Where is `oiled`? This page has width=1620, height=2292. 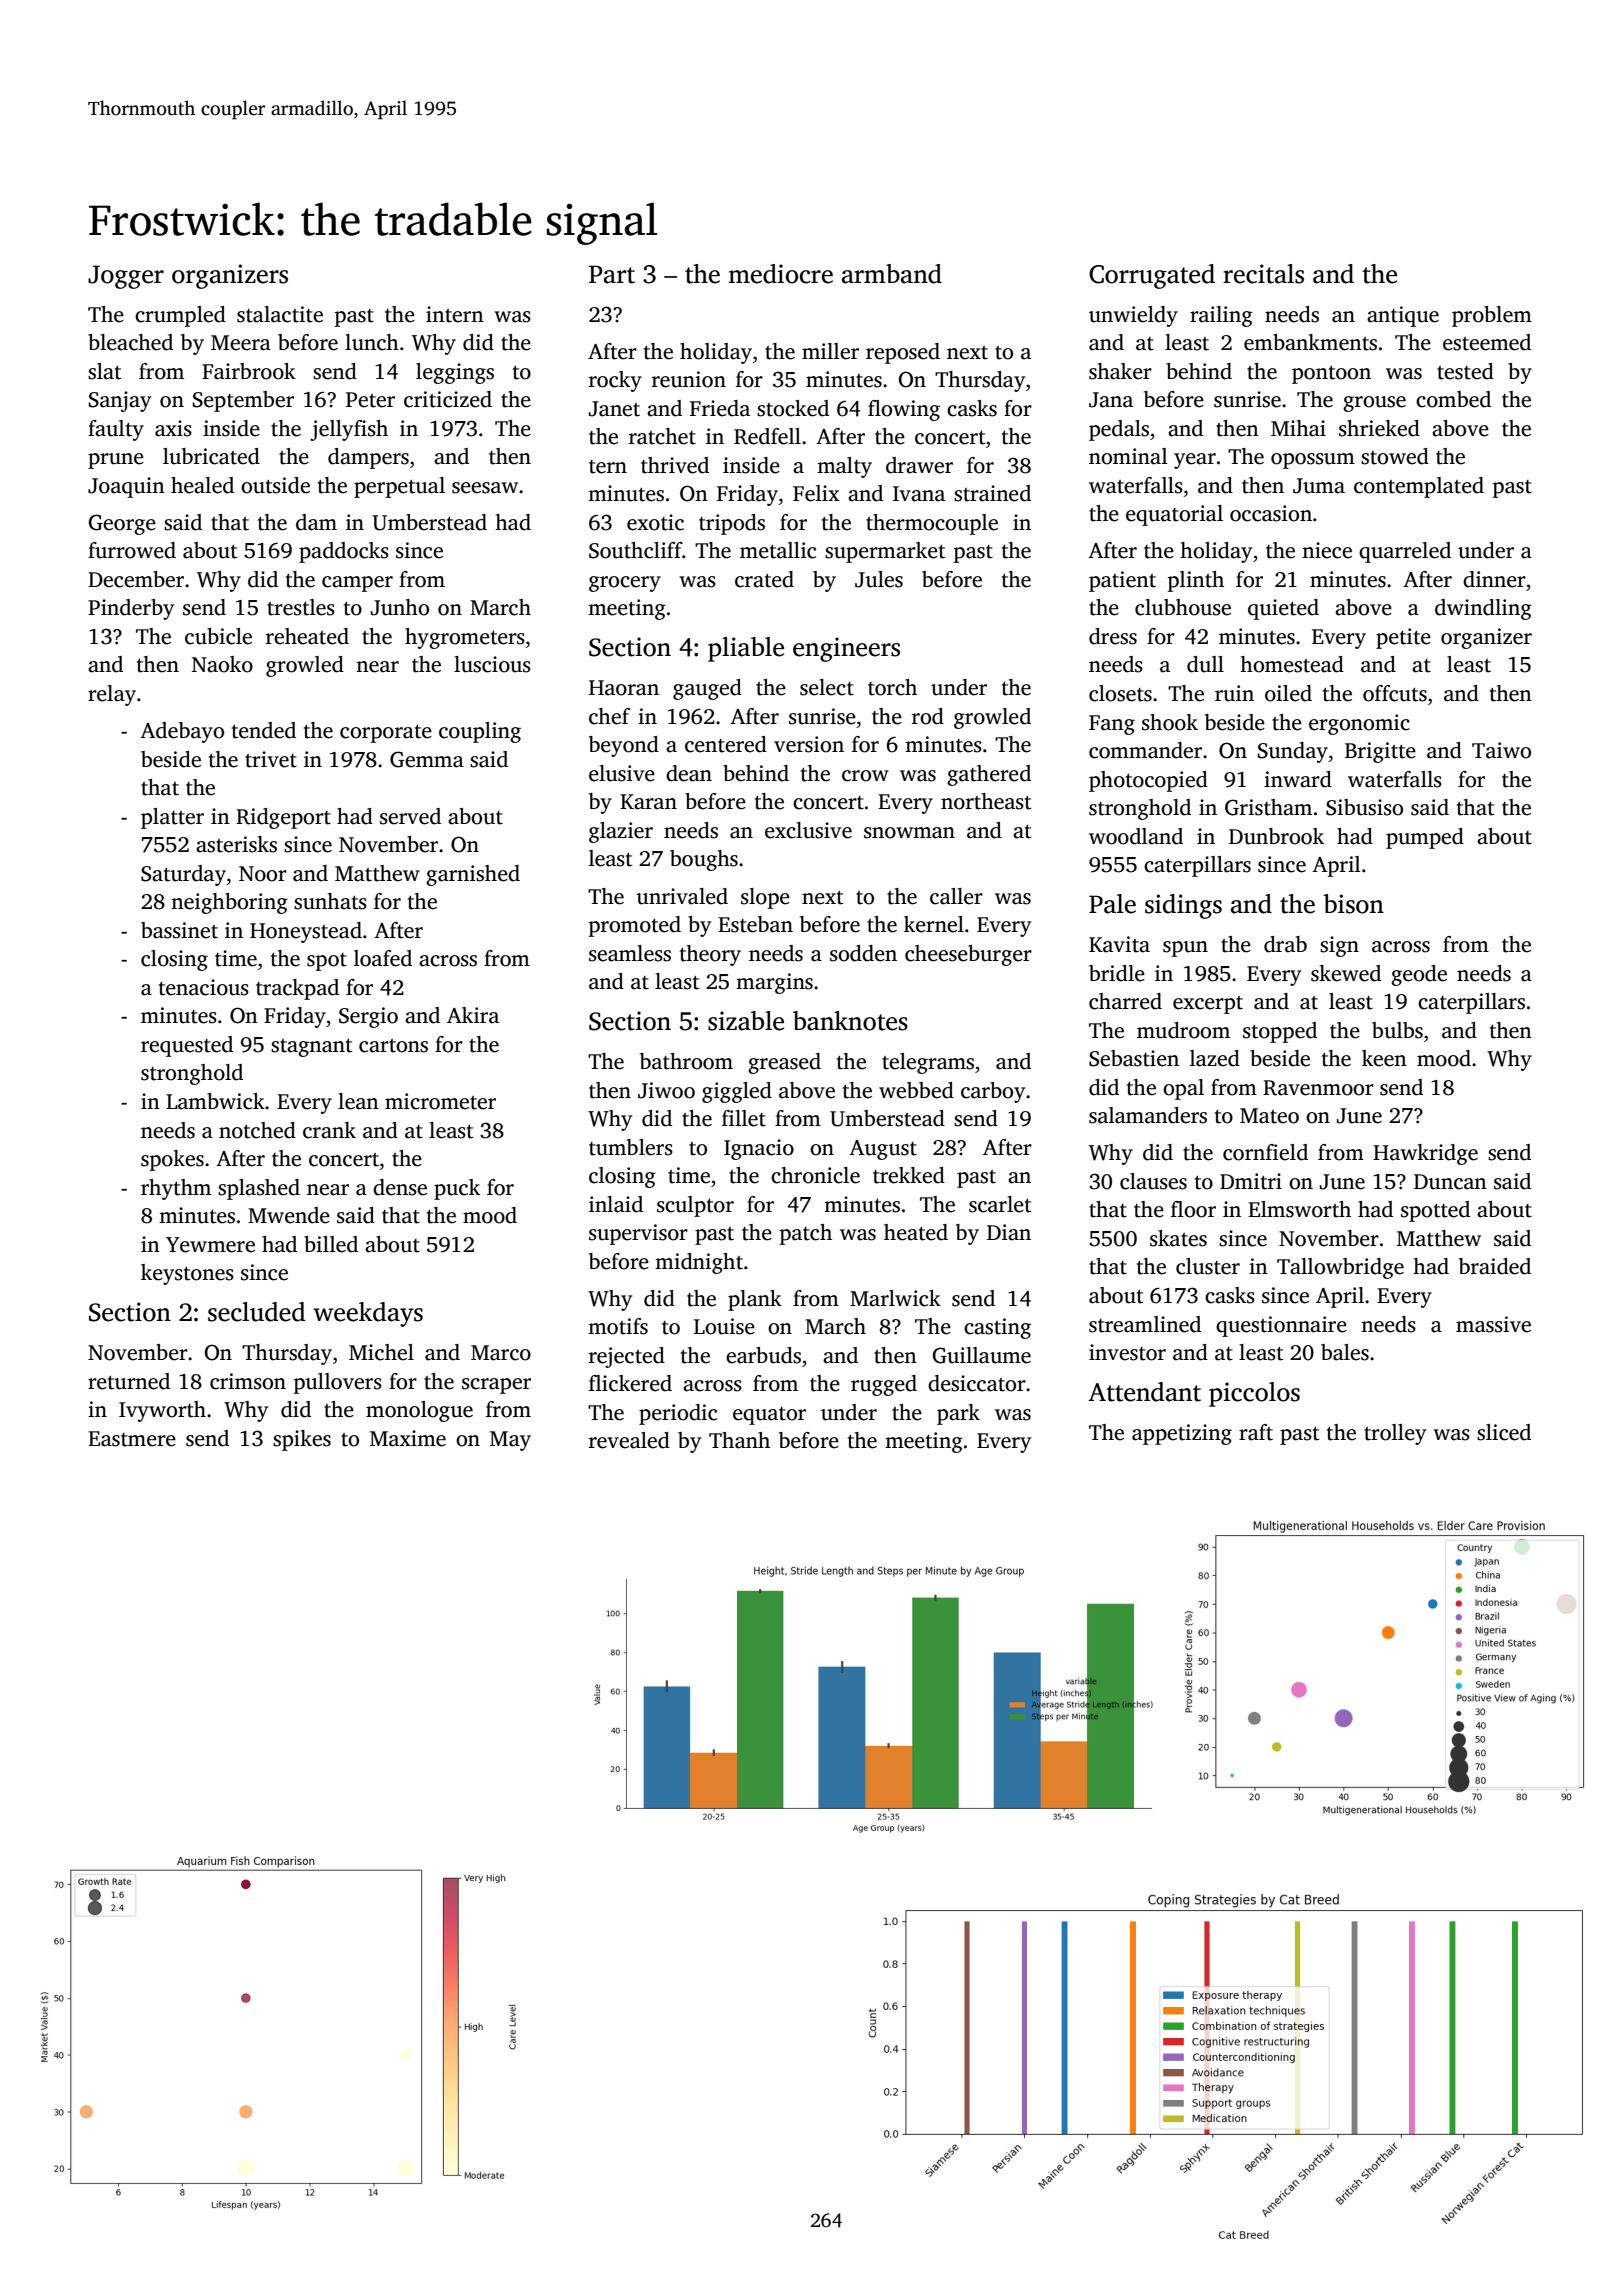
oiled is located at coordinates (1288, 693).
